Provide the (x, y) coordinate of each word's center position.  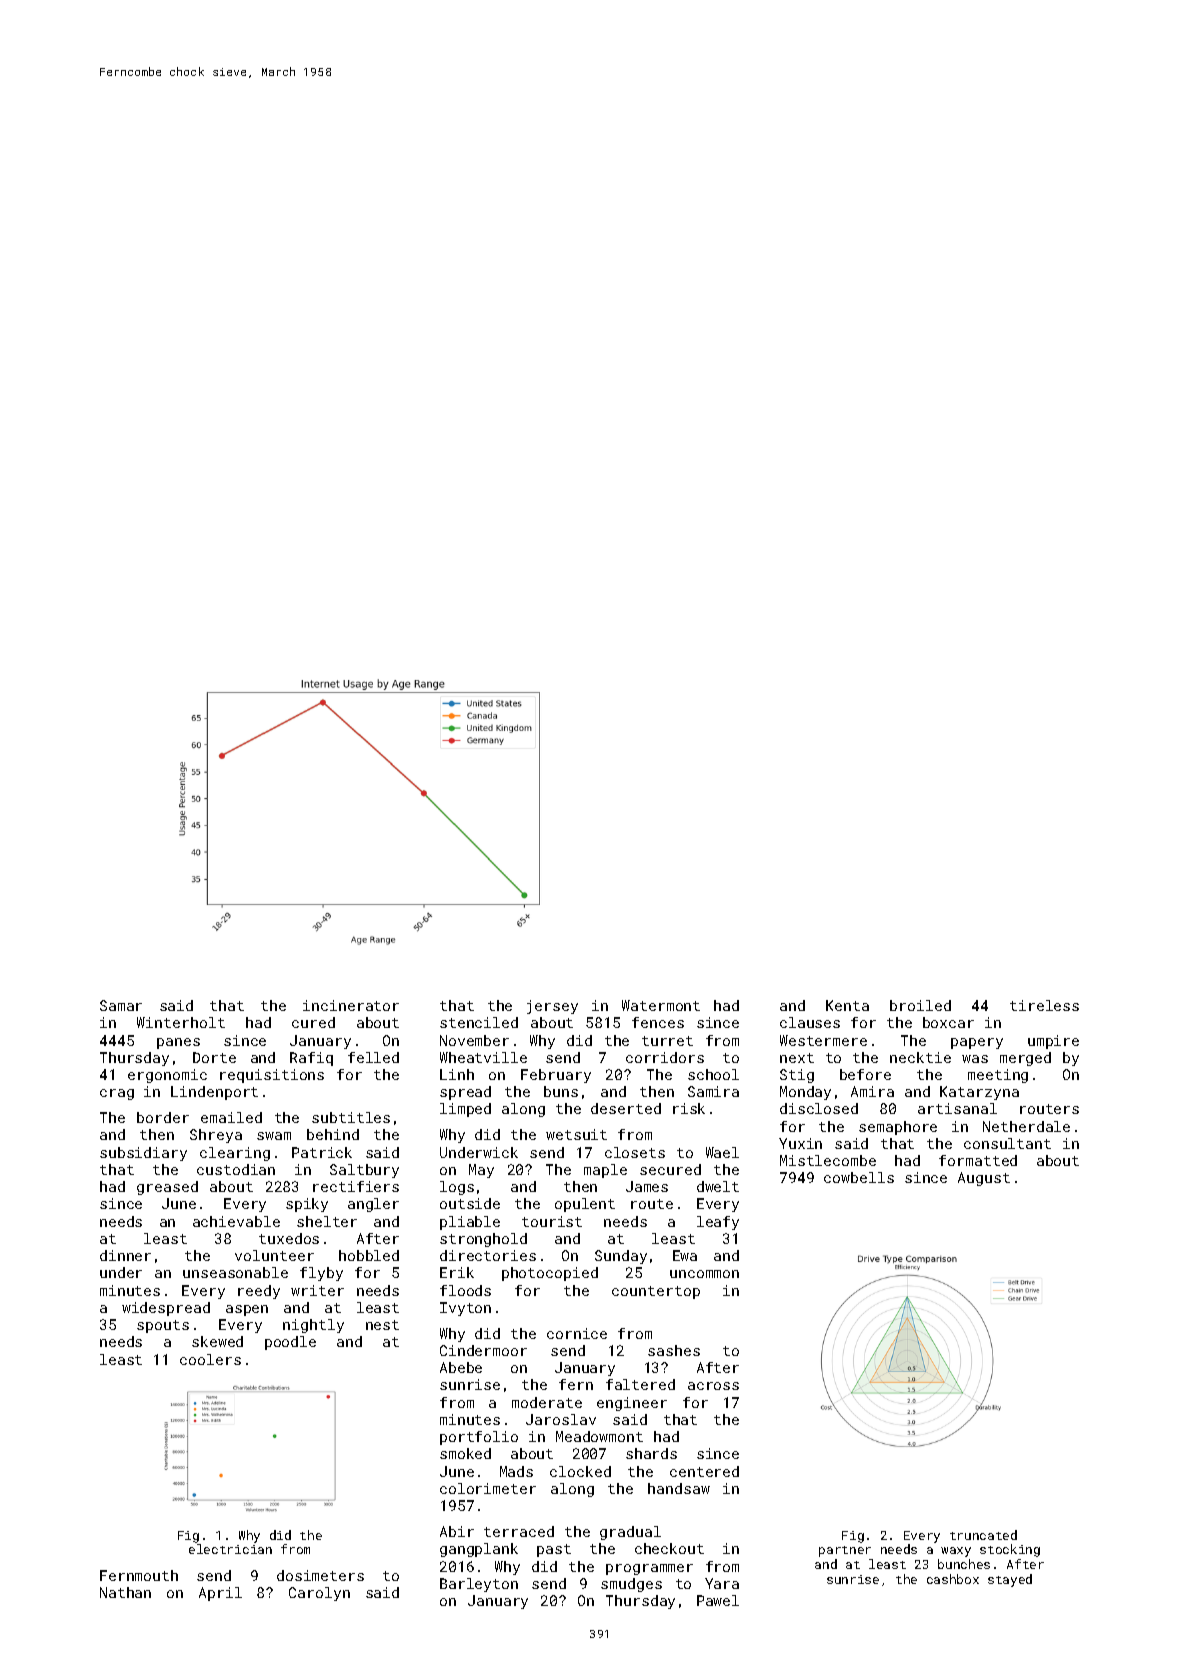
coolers (210, 1359)
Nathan (125, 1592)
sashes (674, 1350)
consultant (1007, 1143)
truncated (983, 1535)
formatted (978, 1160)
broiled (920, 1005)
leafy (718, 1223)
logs (457, 1188)
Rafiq (311, 1059)
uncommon (704, 1274)
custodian (236, 1169)
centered (704, 1471)
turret (667, 1041)
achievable (236, 1221)
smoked (465, 1453)
